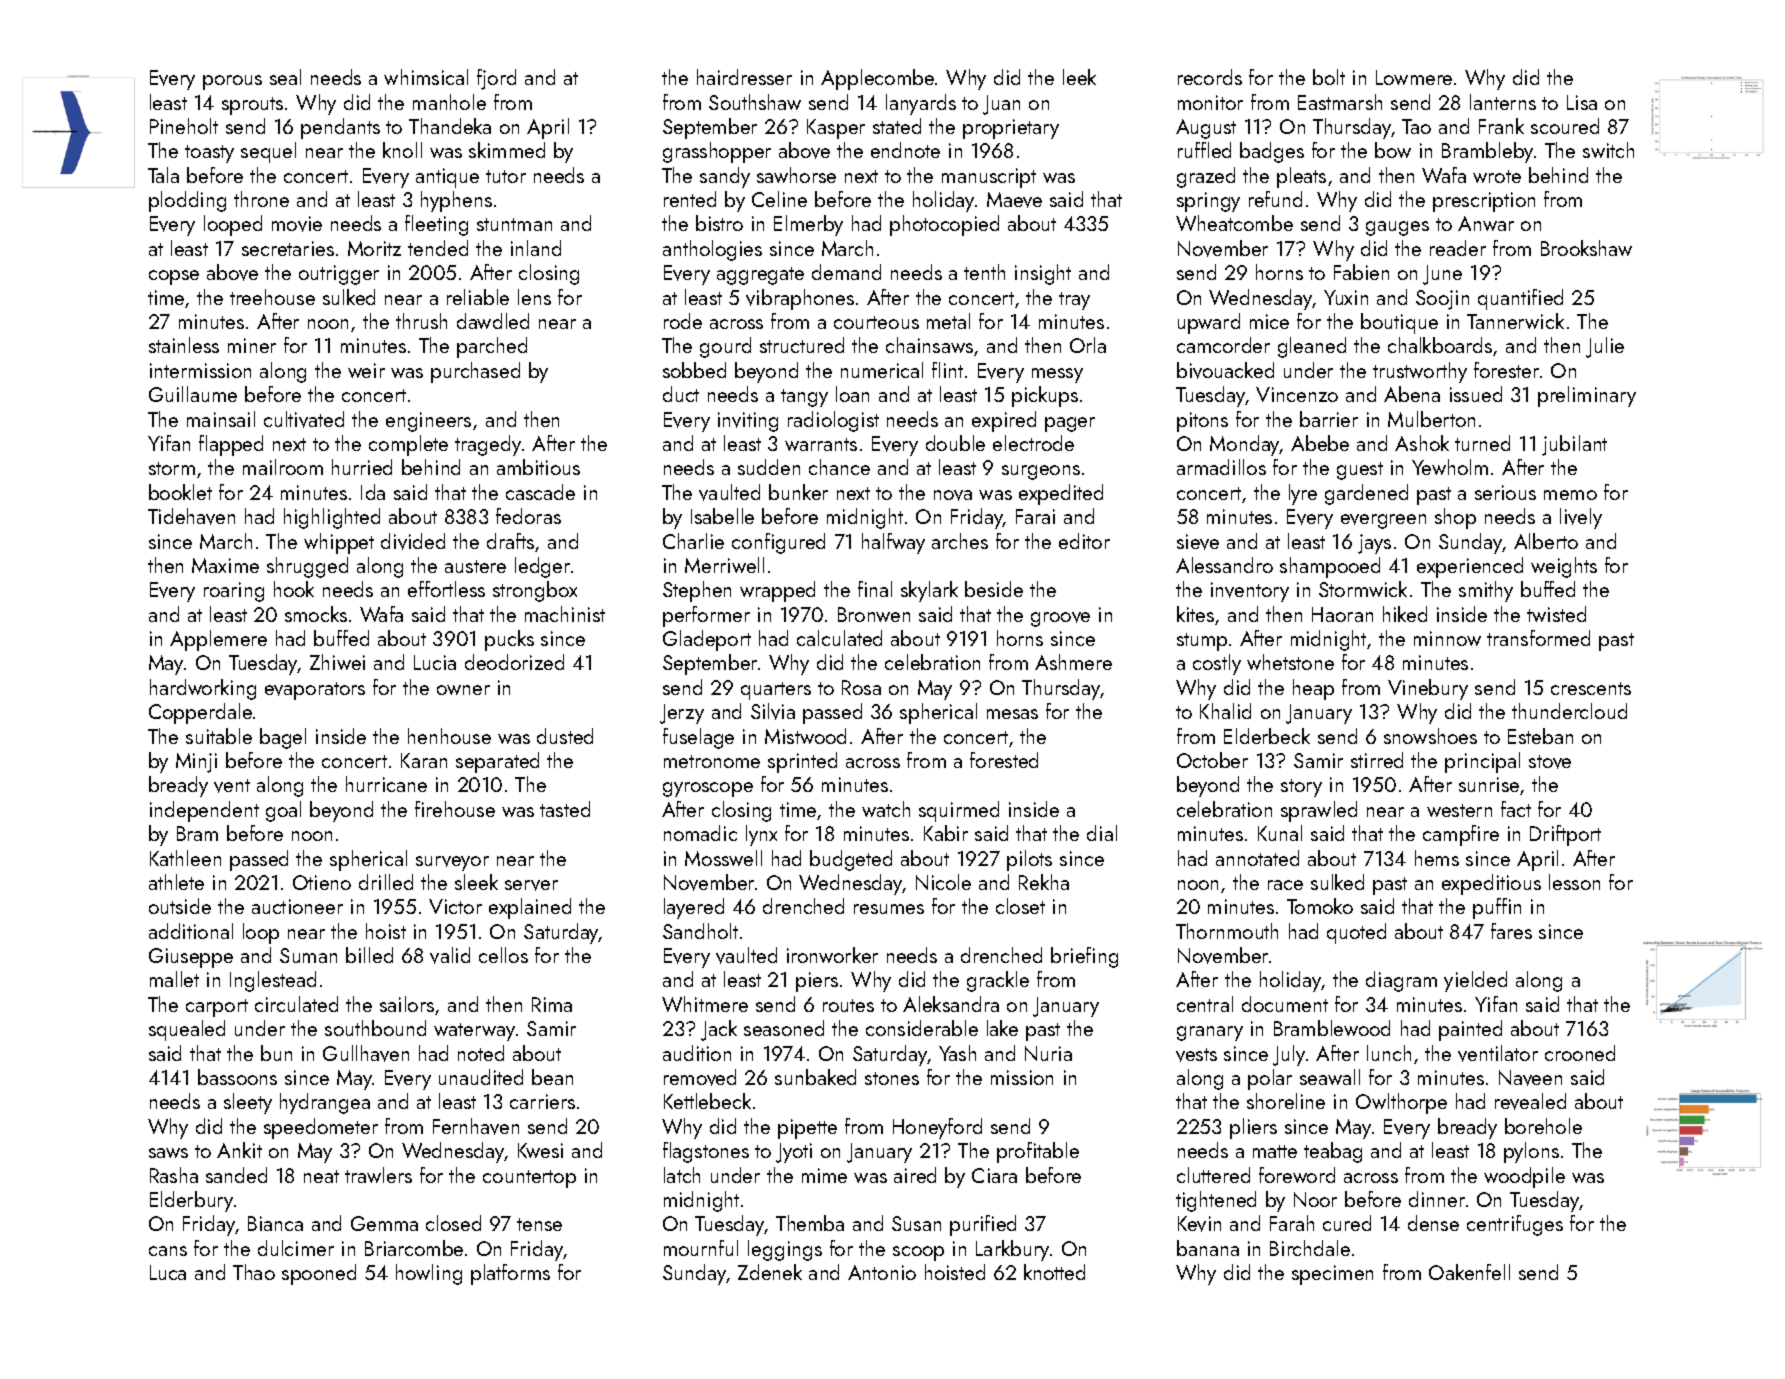 The image size is (1785, 1379). I want to click on bolt, so click(1329, 77).
